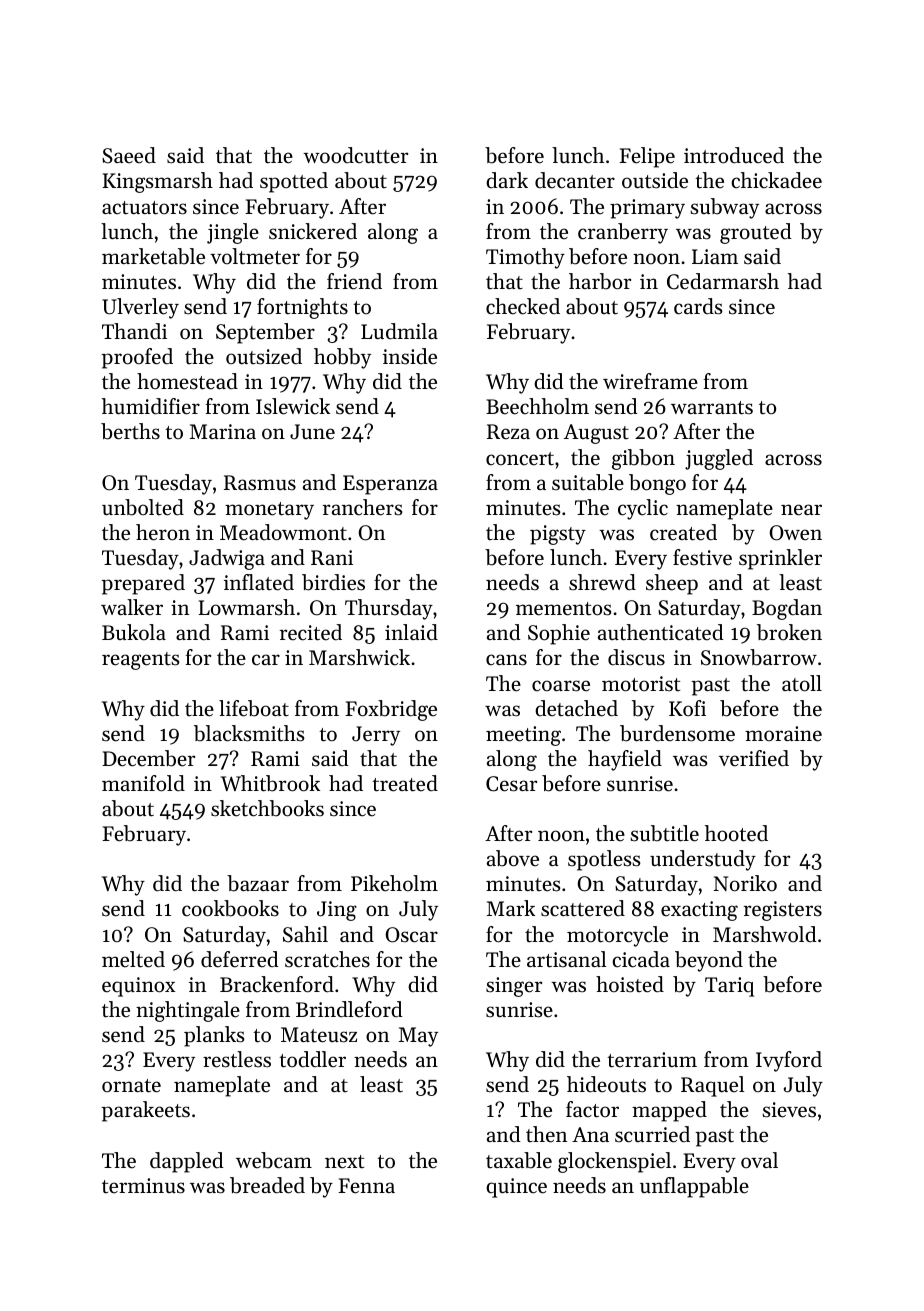 This image has width=924, height=1311. Describe the element at coordinates (354, 281) in the image. I see `friend` at that location.
